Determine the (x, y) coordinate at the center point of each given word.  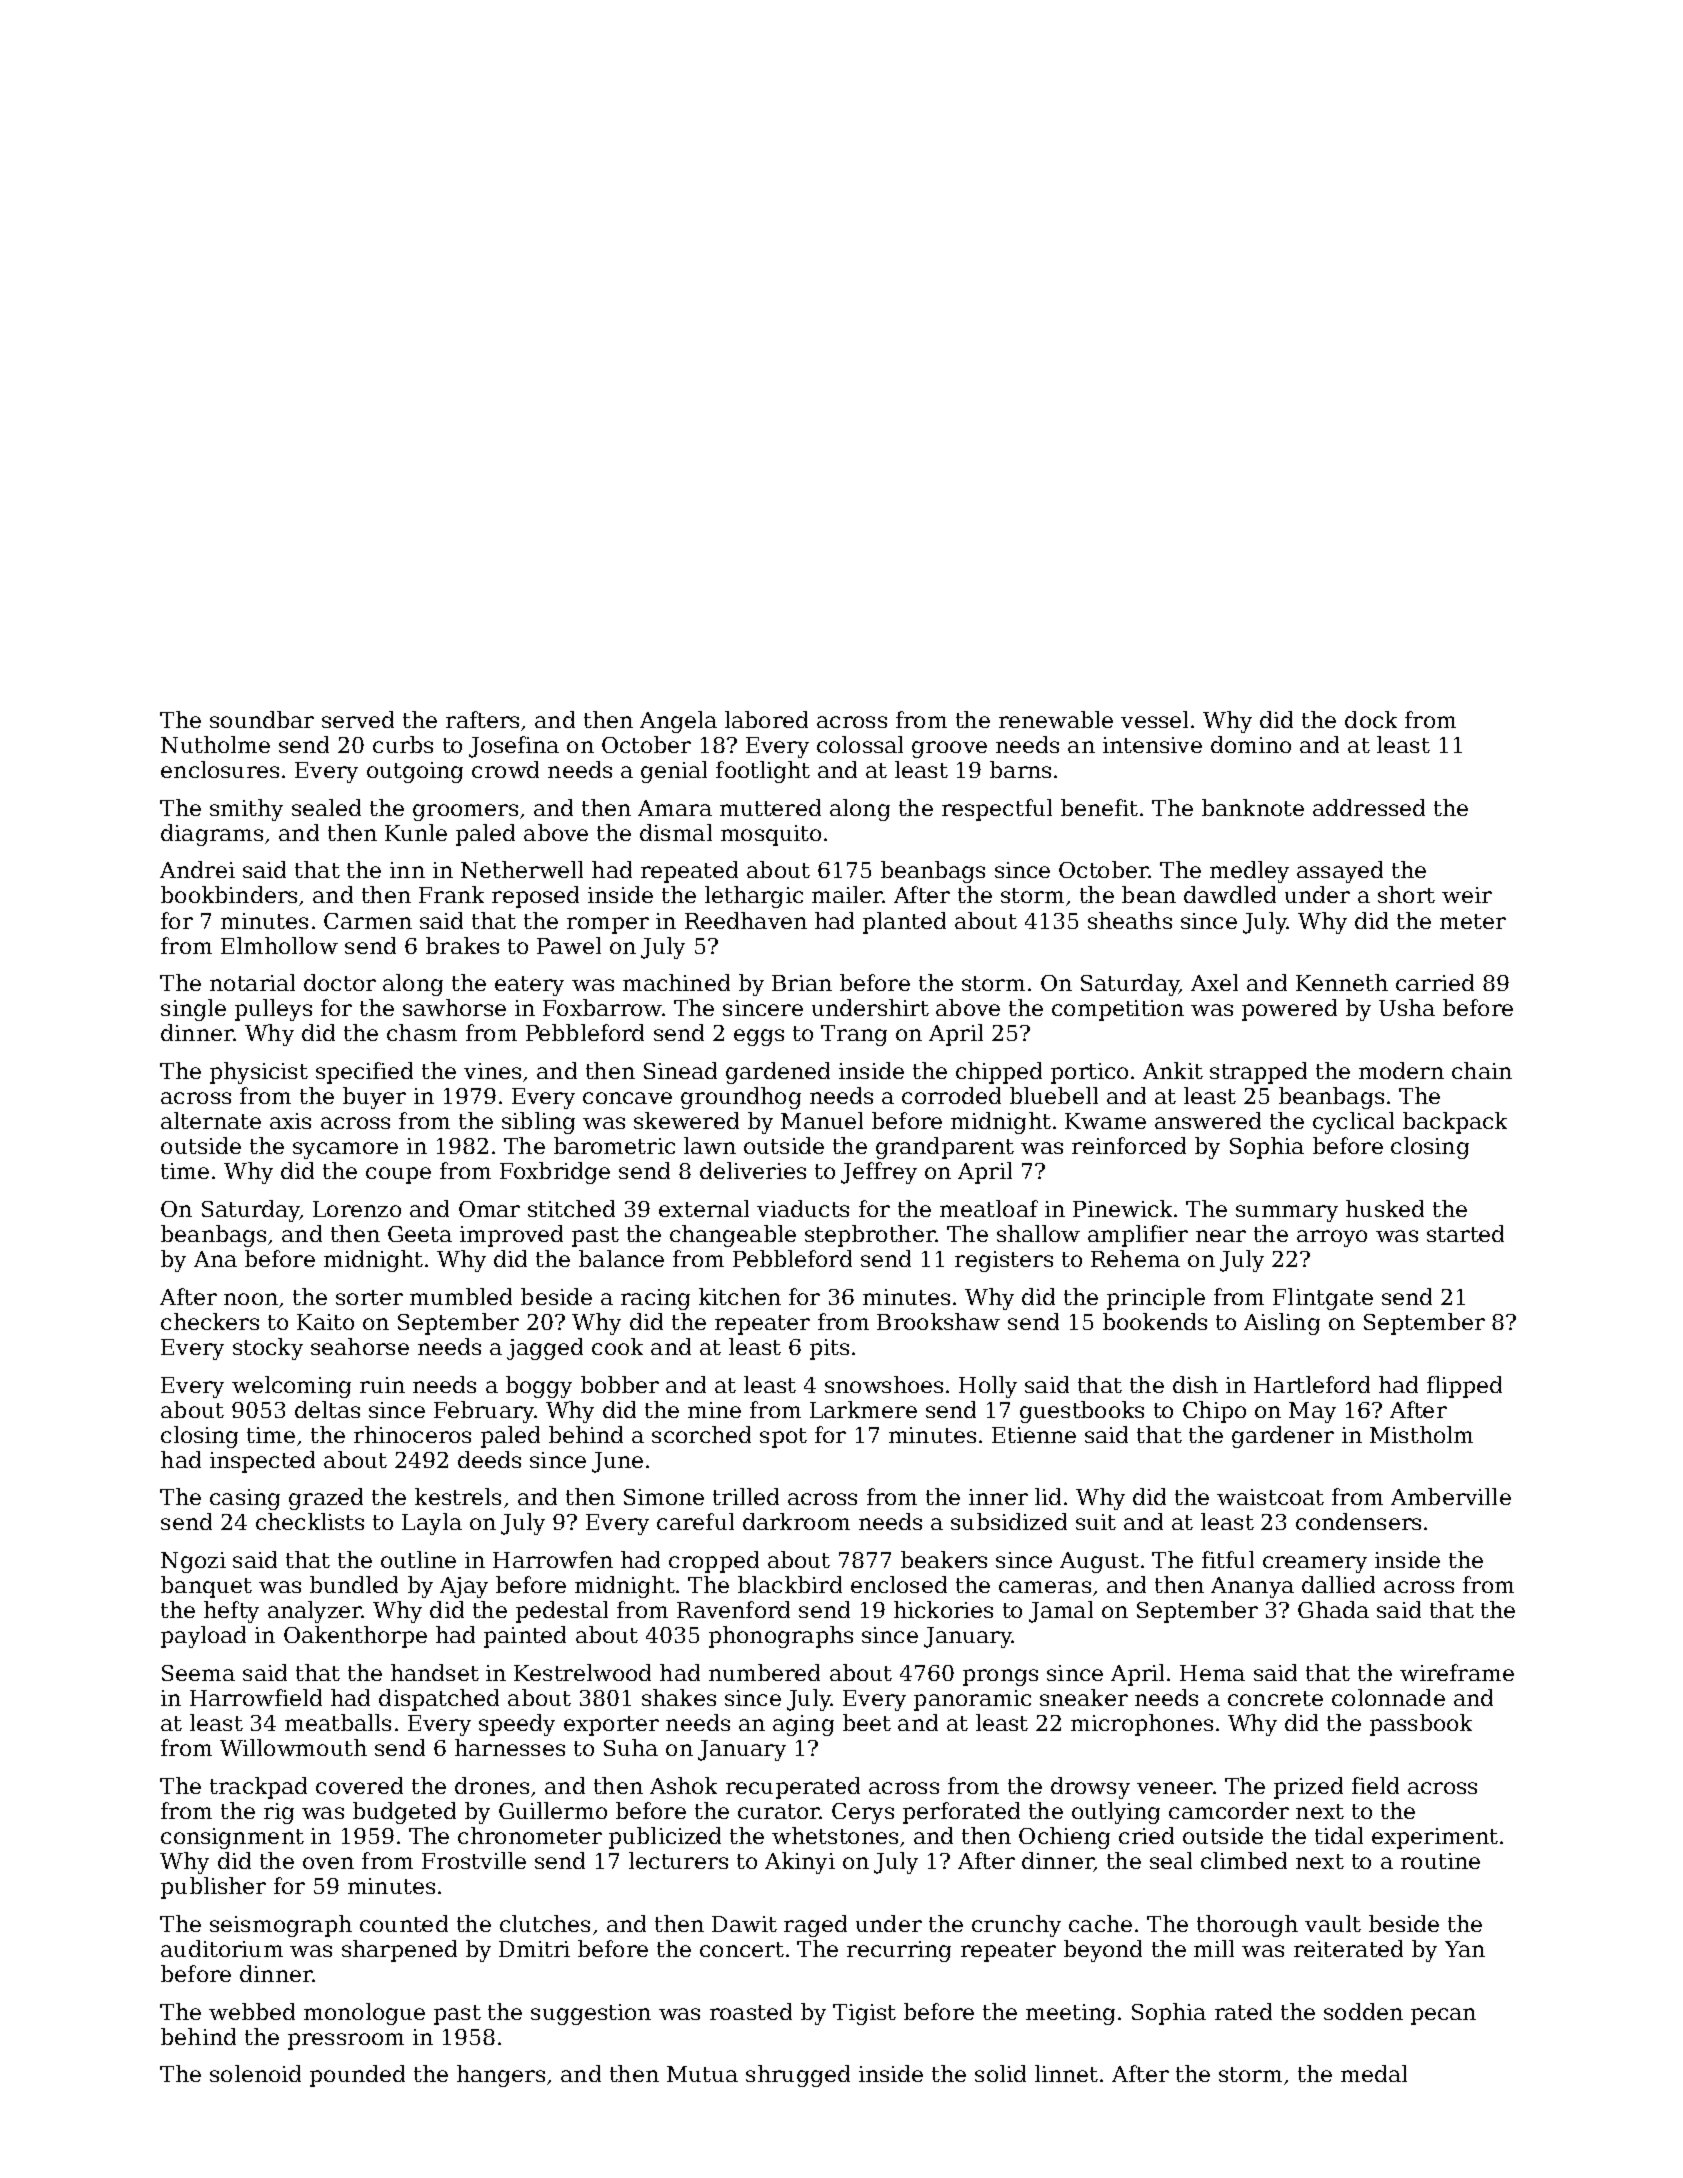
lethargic (754, 897)
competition (1118, 1010)
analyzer (315, 1612)
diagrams (212, 835)
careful (695, 1521)
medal (1374, 2073)
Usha (1407, 1007)
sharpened (399, 1951)
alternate (211, 1120)
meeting (1070, 2014)
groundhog (741, 1098)
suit (1096, 1522)
